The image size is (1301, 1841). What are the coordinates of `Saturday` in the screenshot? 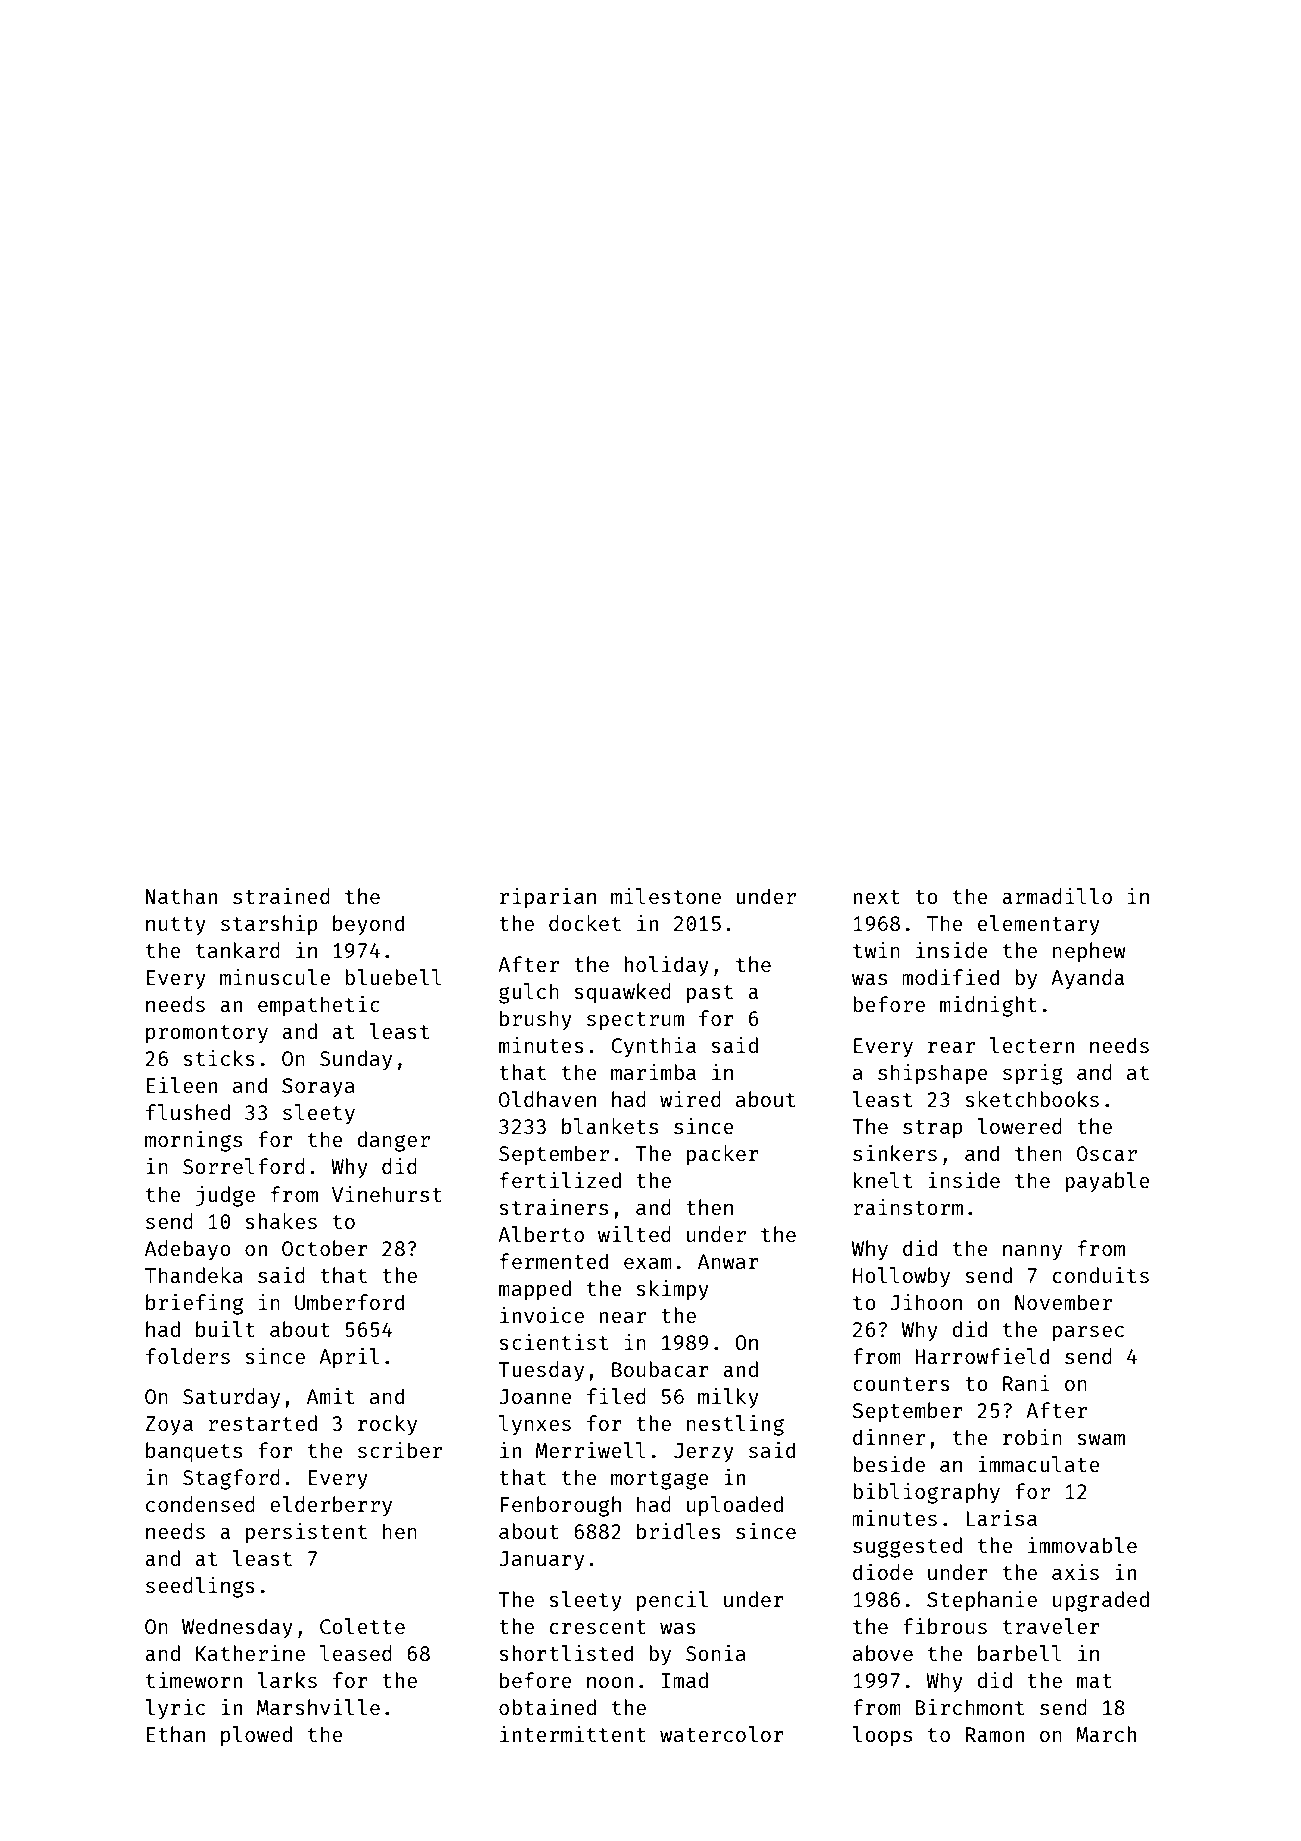 It's located at (231, 1398).
